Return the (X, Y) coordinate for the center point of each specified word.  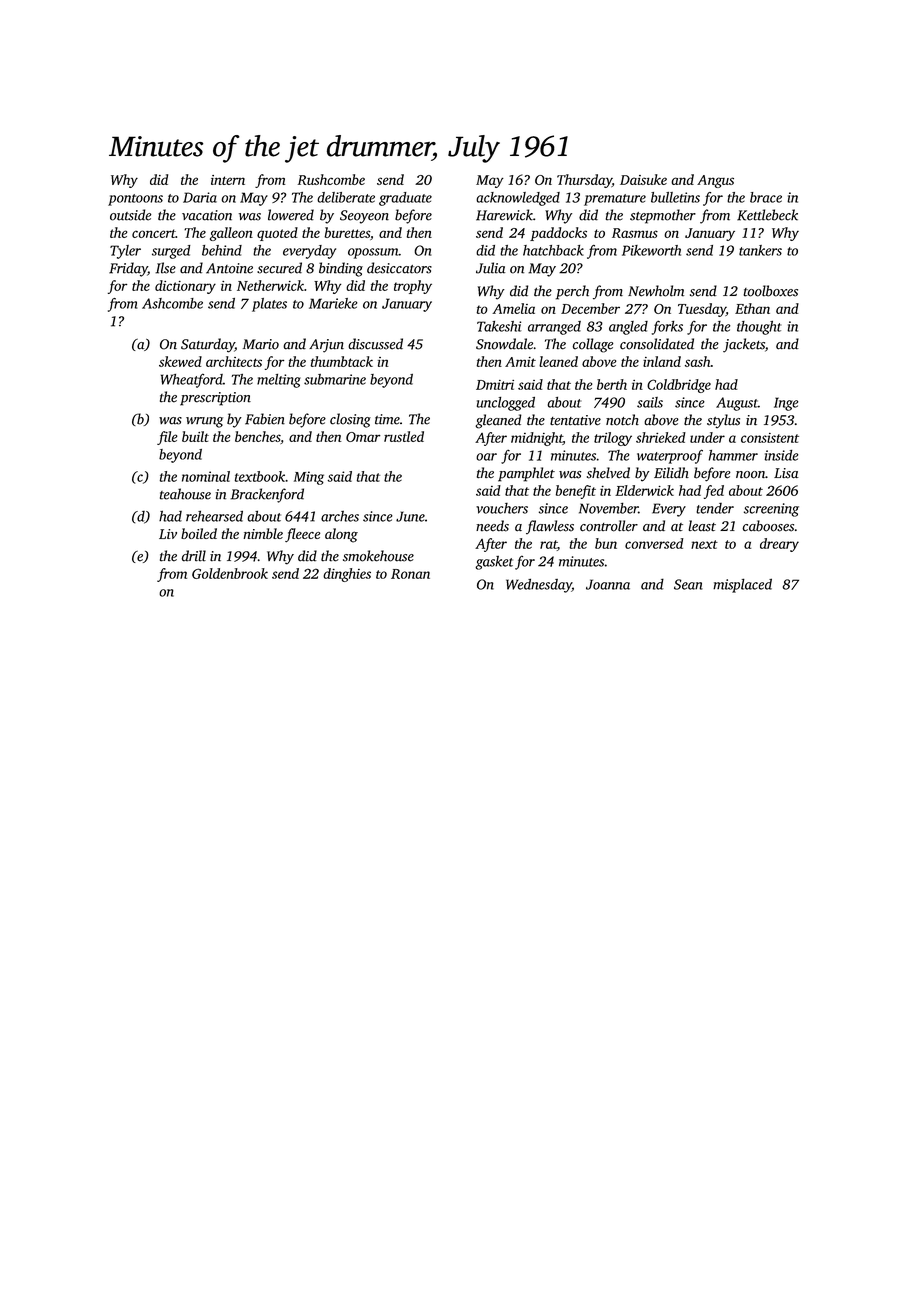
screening (771, 510)
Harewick (504, 215)
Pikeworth (651, 250)
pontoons (135, 200)
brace (766, 197)
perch (572, 292)
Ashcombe (172, 303)
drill (194, 556)
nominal (206, 476)
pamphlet (526, 474)
